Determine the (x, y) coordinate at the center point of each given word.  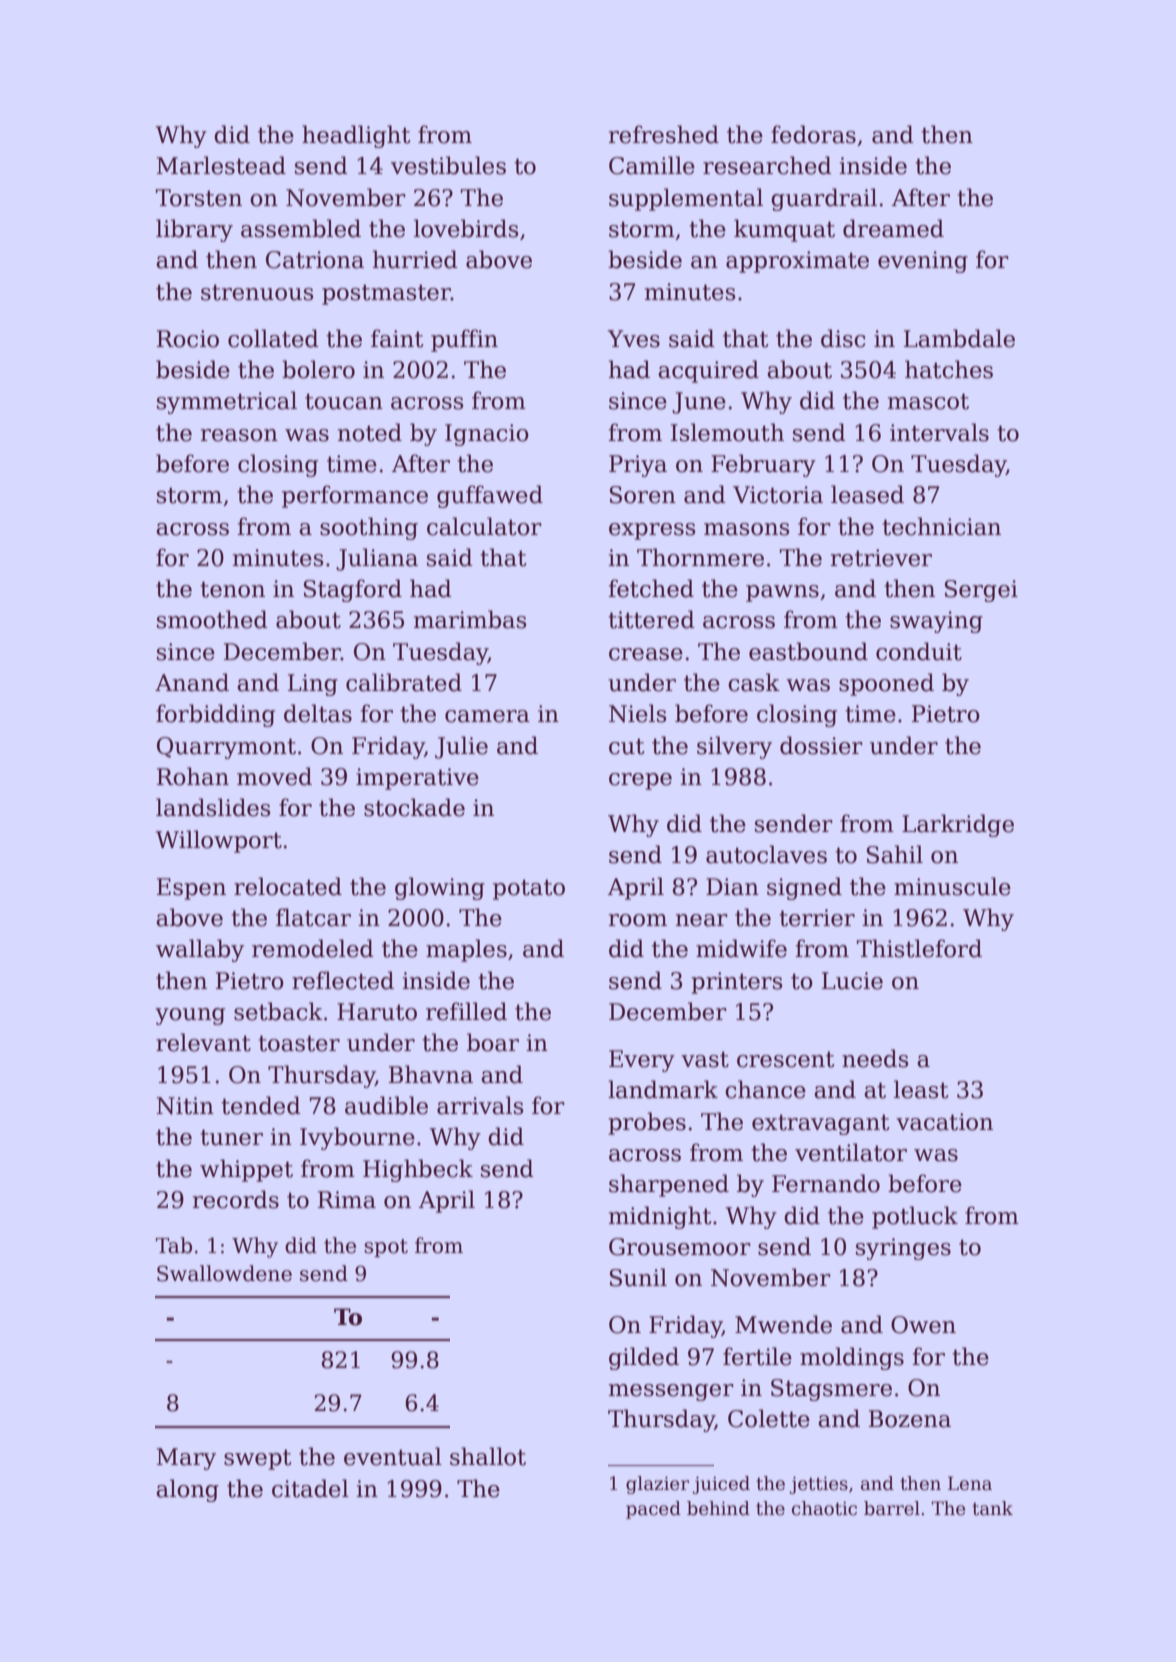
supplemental (686, 199)
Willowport (219, 841)
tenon (232, 589)
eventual (393, 1456)
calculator (484, 526)
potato (529, 889)
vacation (944, 1122)
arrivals (480, 1105)
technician (941, 526)
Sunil (638, 1277)
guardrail (824, 199)
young (190, 1016)
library (194, 230)
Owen (923, 1325)
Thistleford (919, 948)
